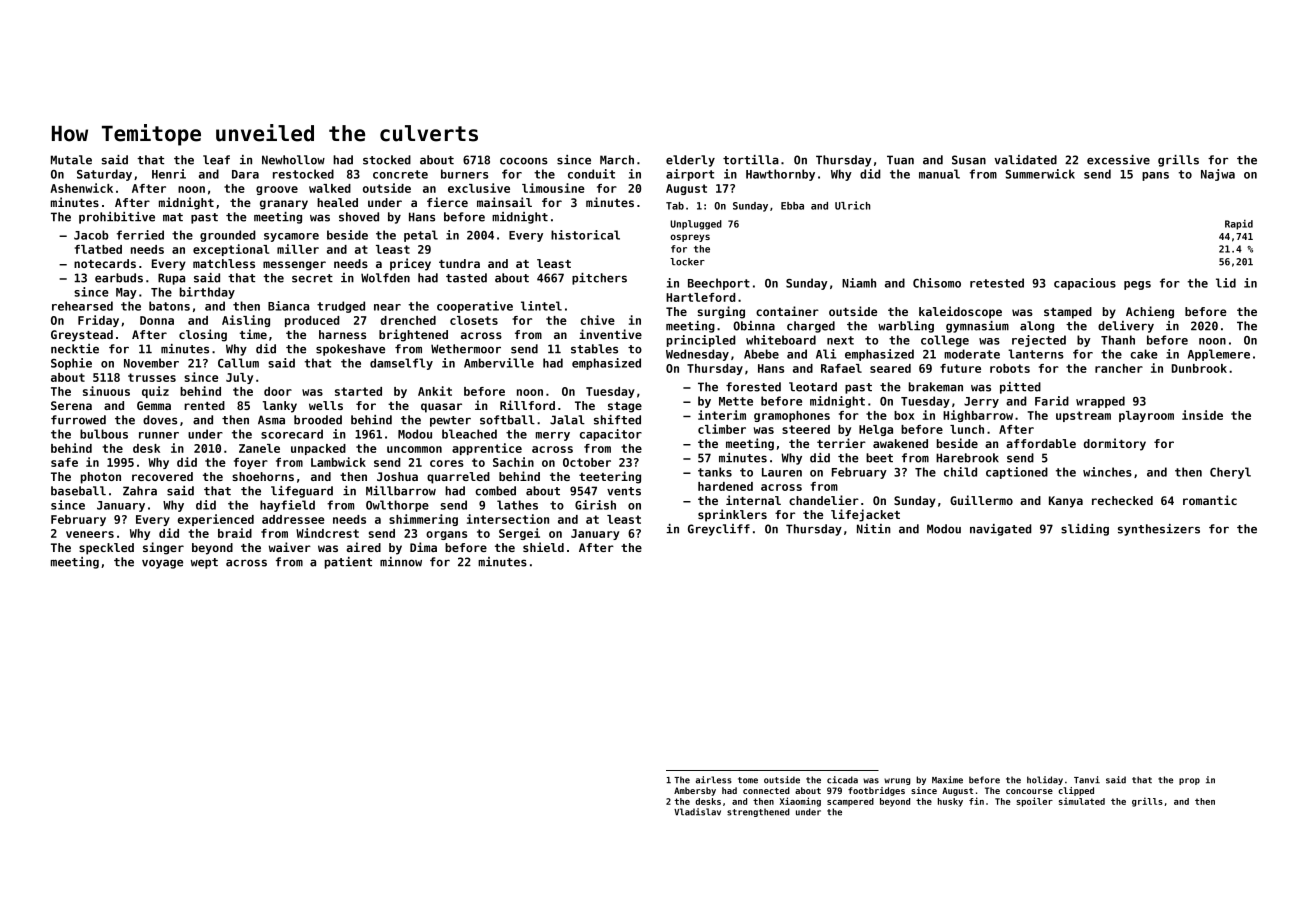 This screenshot has height=924, width=1308. Describe the element at coordinates (524, 161) in the screenshot. I see `cocoons` at that location.
